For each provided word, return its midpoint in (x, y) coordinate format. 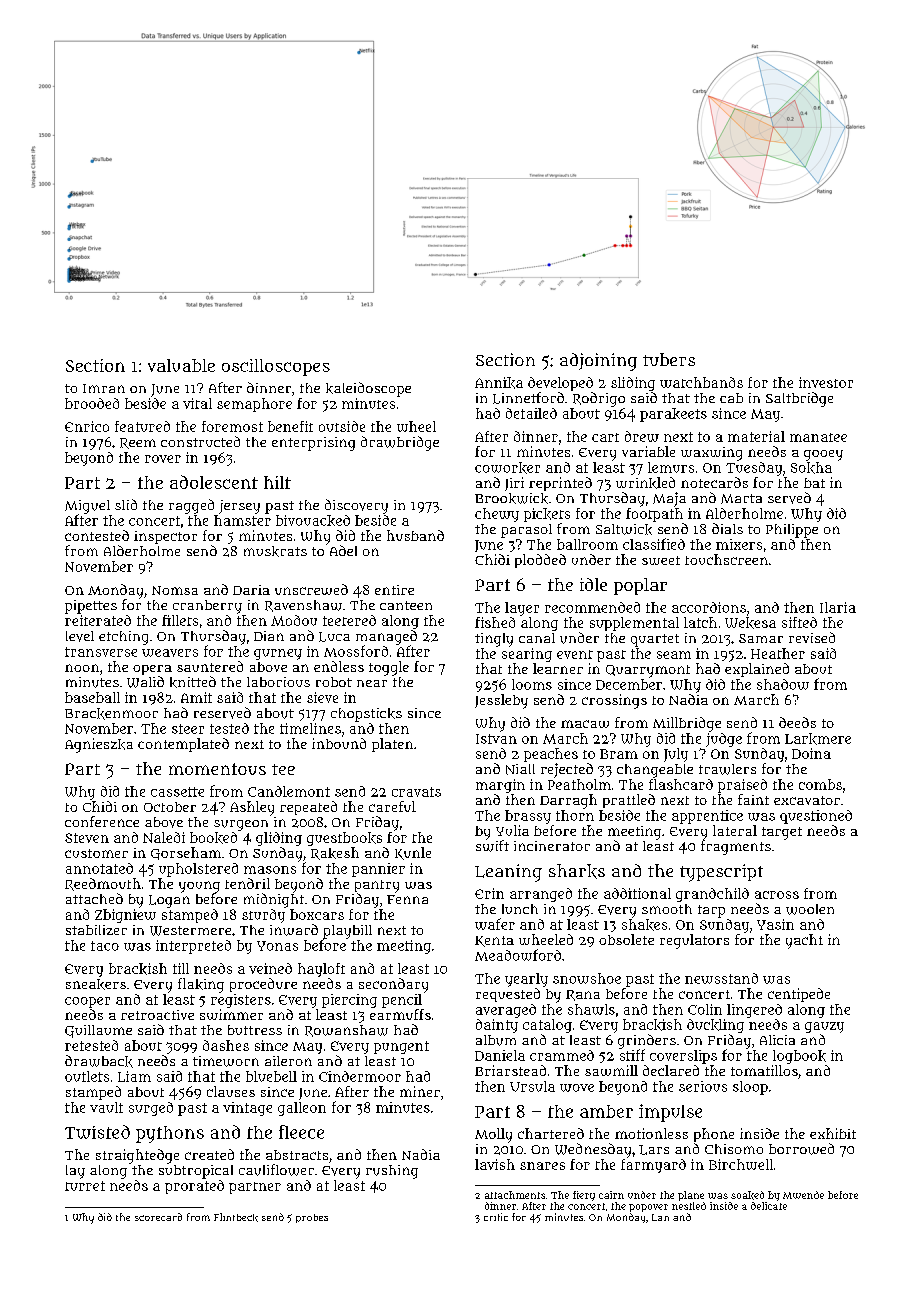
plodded (540, 561)
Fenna (407, 899)
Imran (104, 388)
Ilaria (838, 607)
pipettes (91, 607)
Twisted (97, 1132)
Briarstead (510, 1070)
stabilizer (96, 930)
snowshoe (587, 978)
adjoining (598, 362)
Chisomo (734, 1149)
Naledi (164, 837)
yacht (804, 941)
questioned (816, 817)
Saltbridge (799, 399)
